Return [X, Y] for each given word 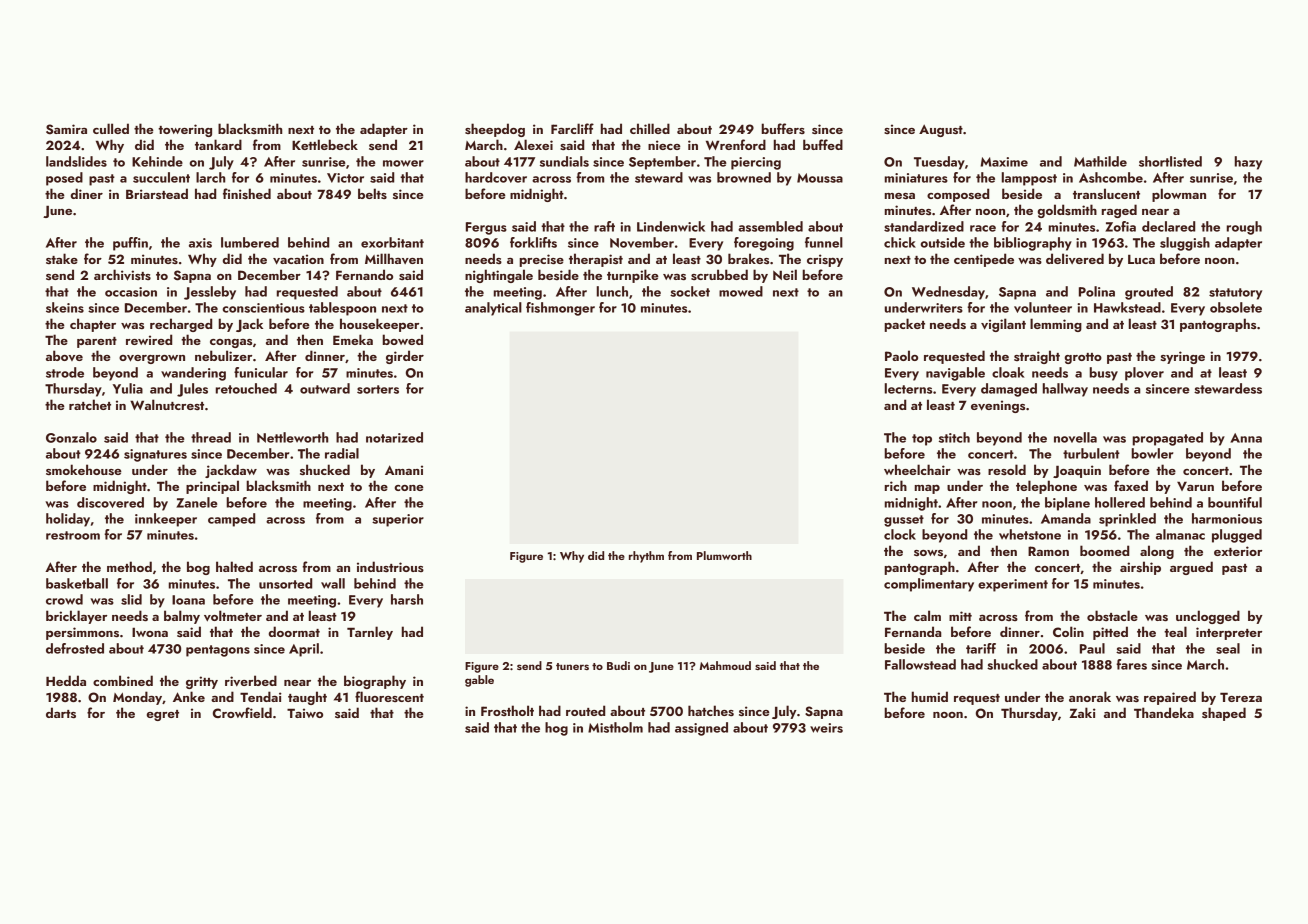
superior [398, 520]
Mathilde [1100, 161]
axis [200, 243]
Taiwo [305, 713]
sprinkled [1127, 520]
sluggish [1185, 244]
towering [185, 130]
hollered [1120, 502]
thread [211, 437]
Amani [404, 470]
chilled [650, 128]
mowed [741, 291]
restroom [73, 535]
